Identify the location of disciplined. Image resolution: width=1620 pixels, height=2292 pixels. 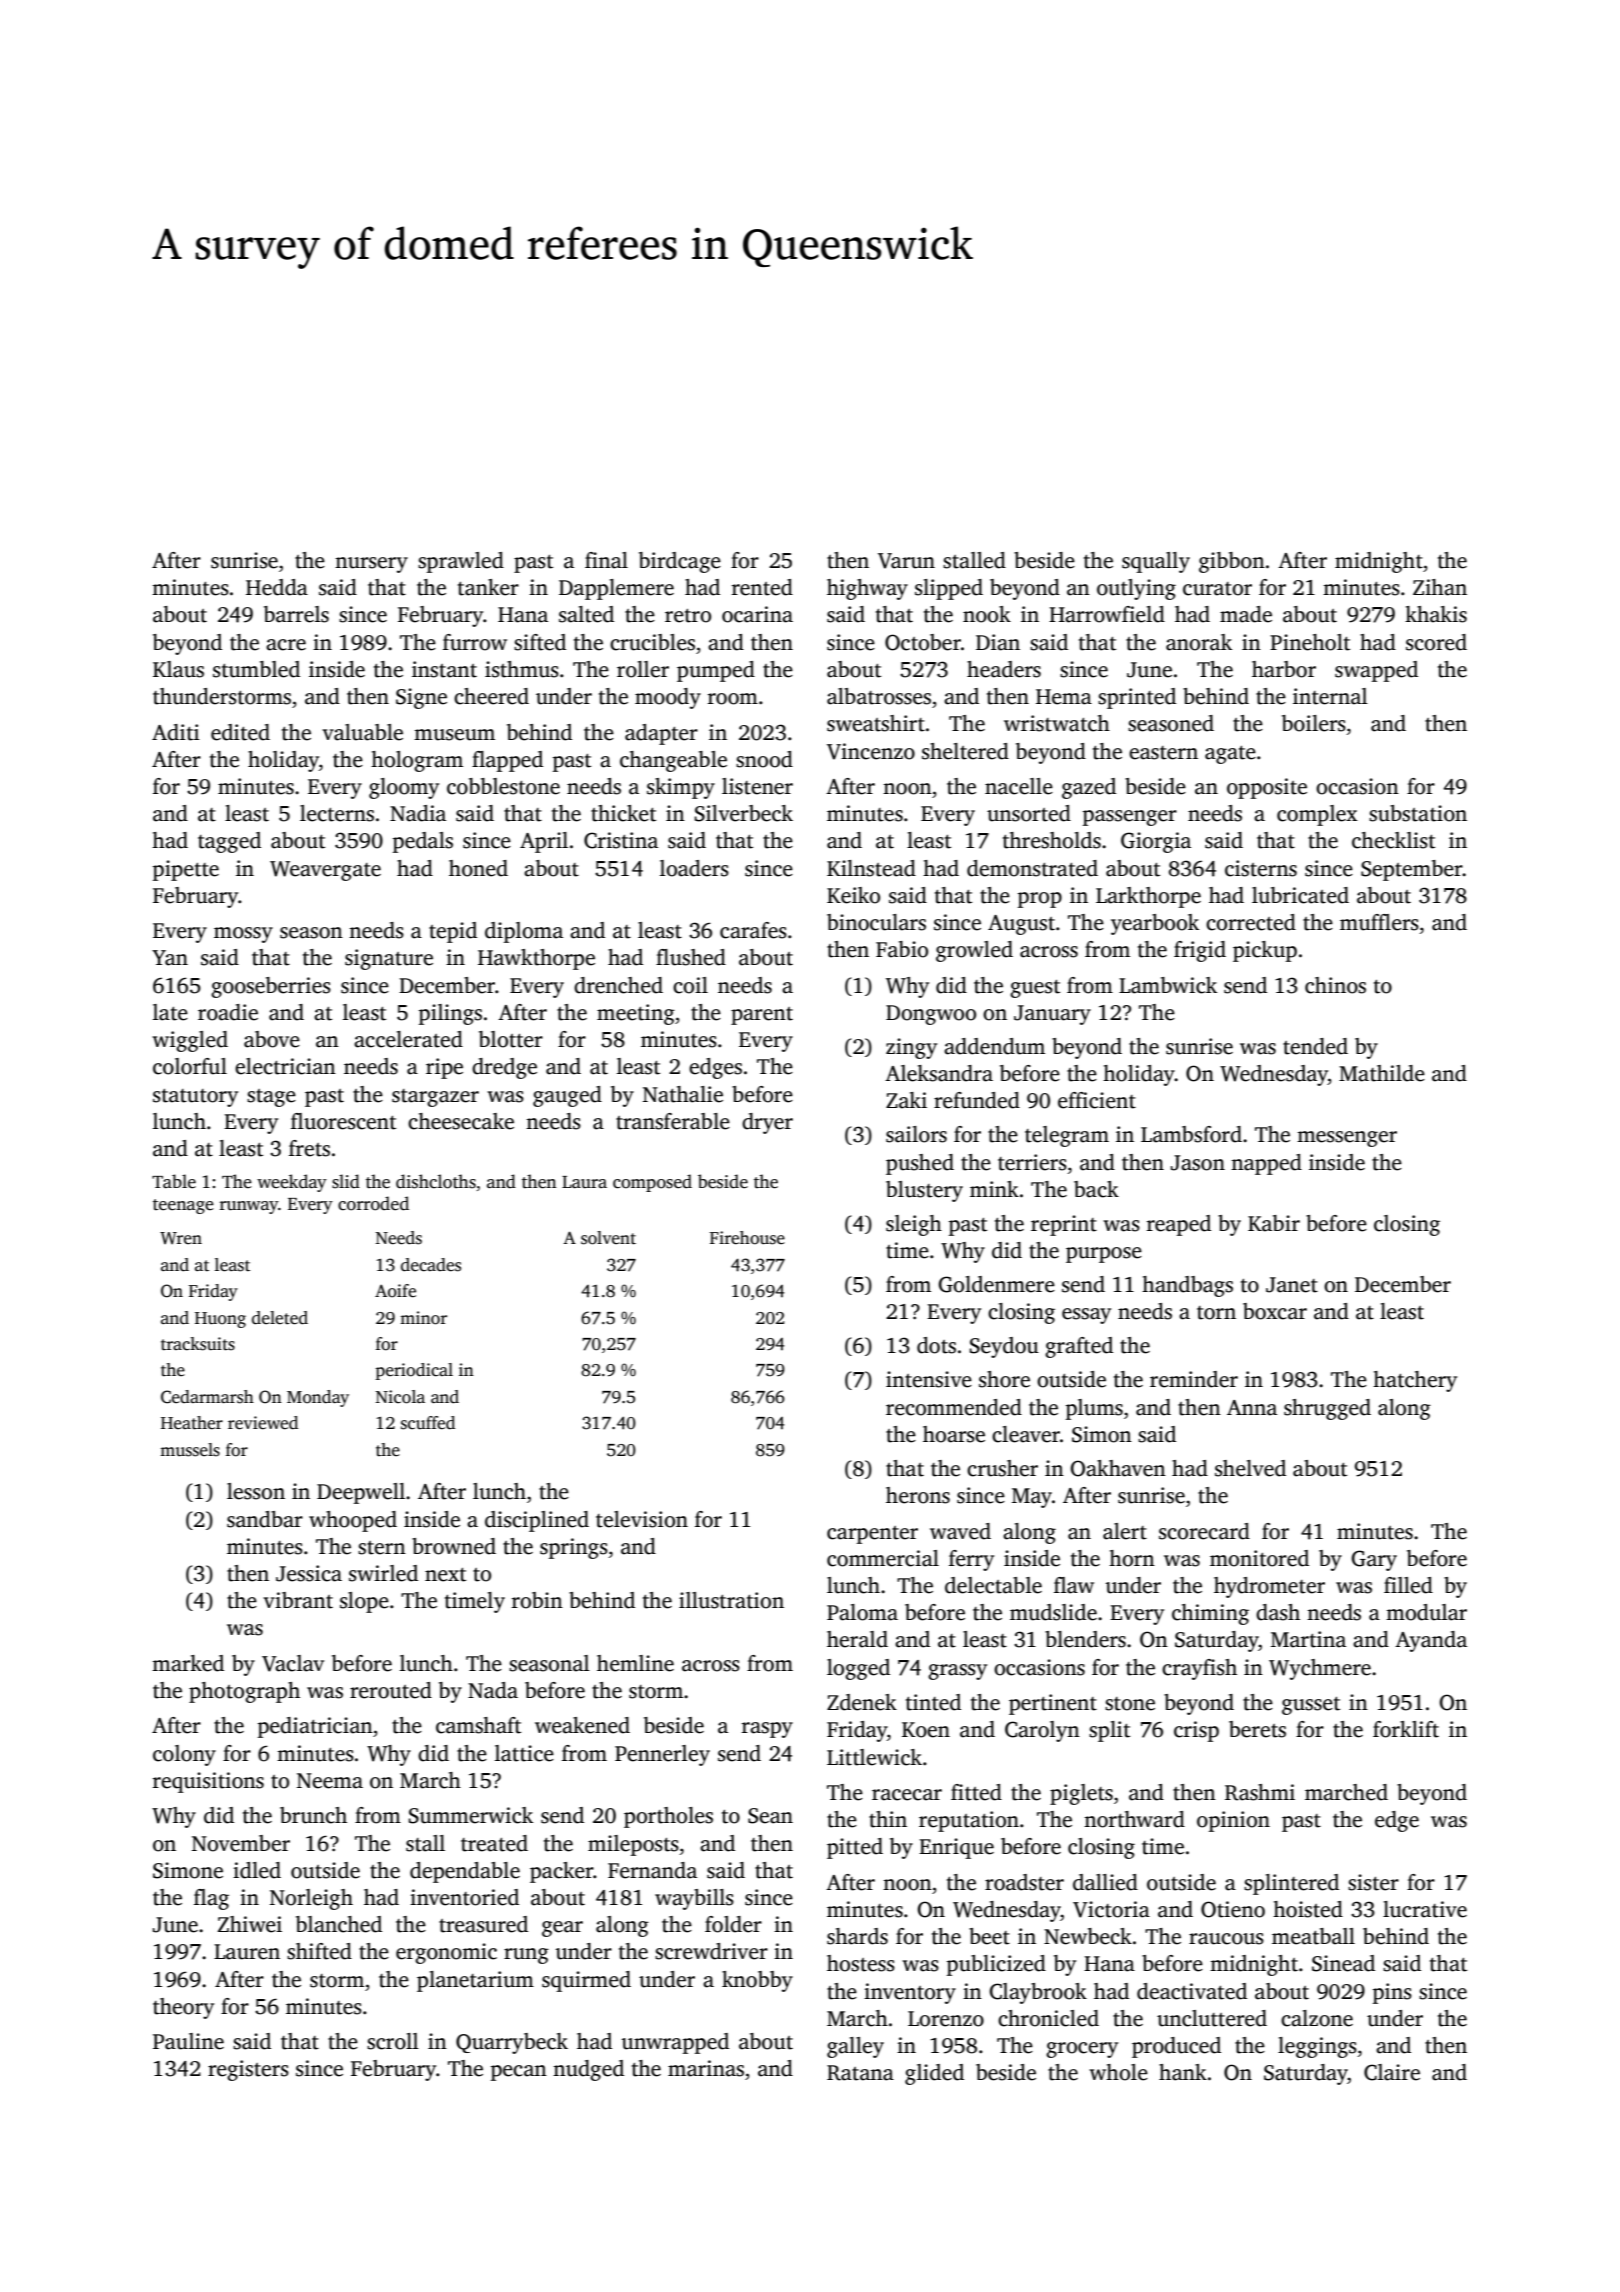
(537, 1521).
